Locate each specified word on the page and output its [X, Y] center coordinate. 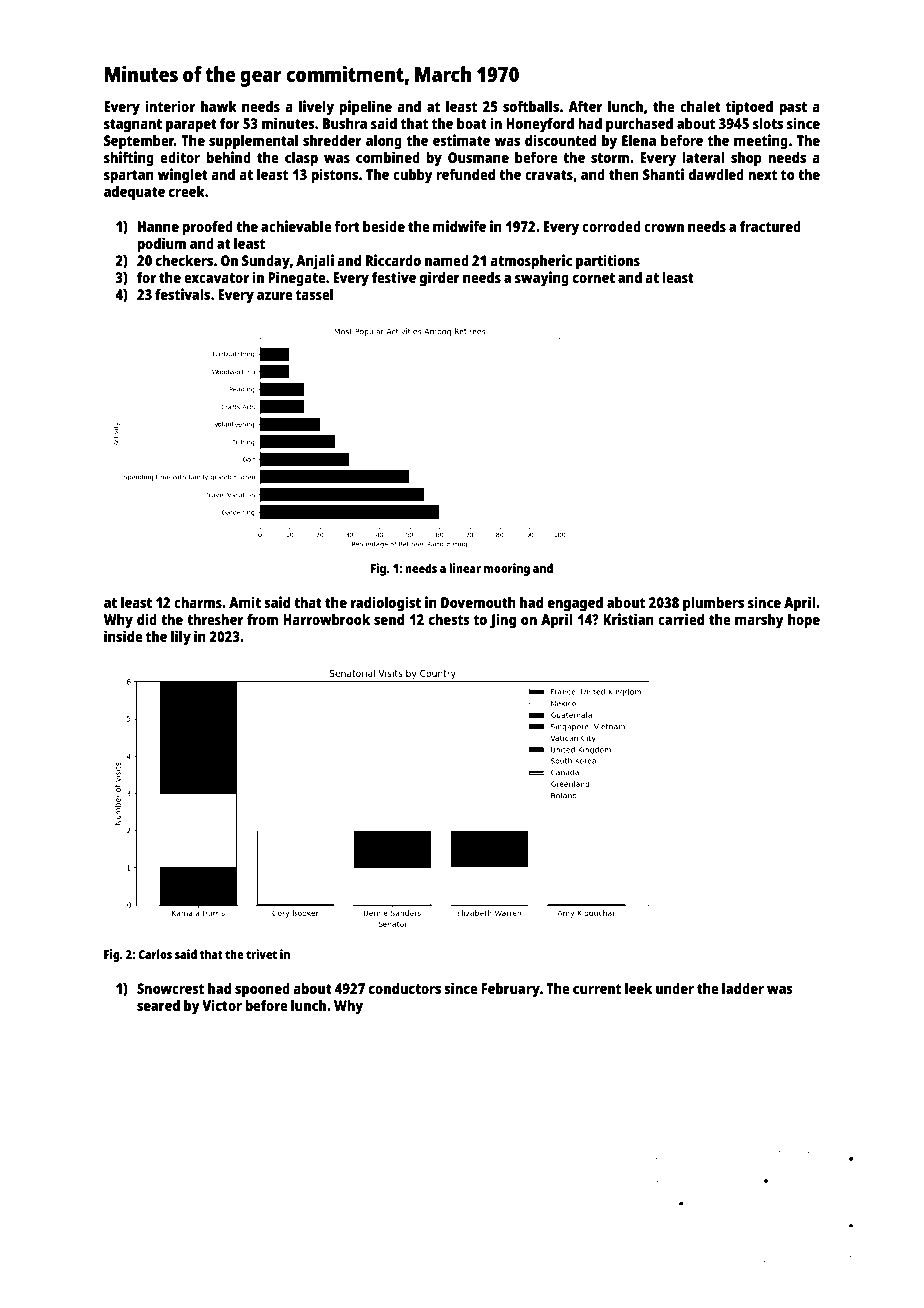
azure [275, 296]
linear [465, 568]
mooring [507, 569]
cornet [594, 278]
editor [180, 157]
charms [198, 602]
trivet [261, 954]
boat [472, 123]
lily [181, 638]
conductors [405, 988]
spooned [262, 990]
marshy [759, 621]
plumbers [713, 604]
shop [746, 159]
